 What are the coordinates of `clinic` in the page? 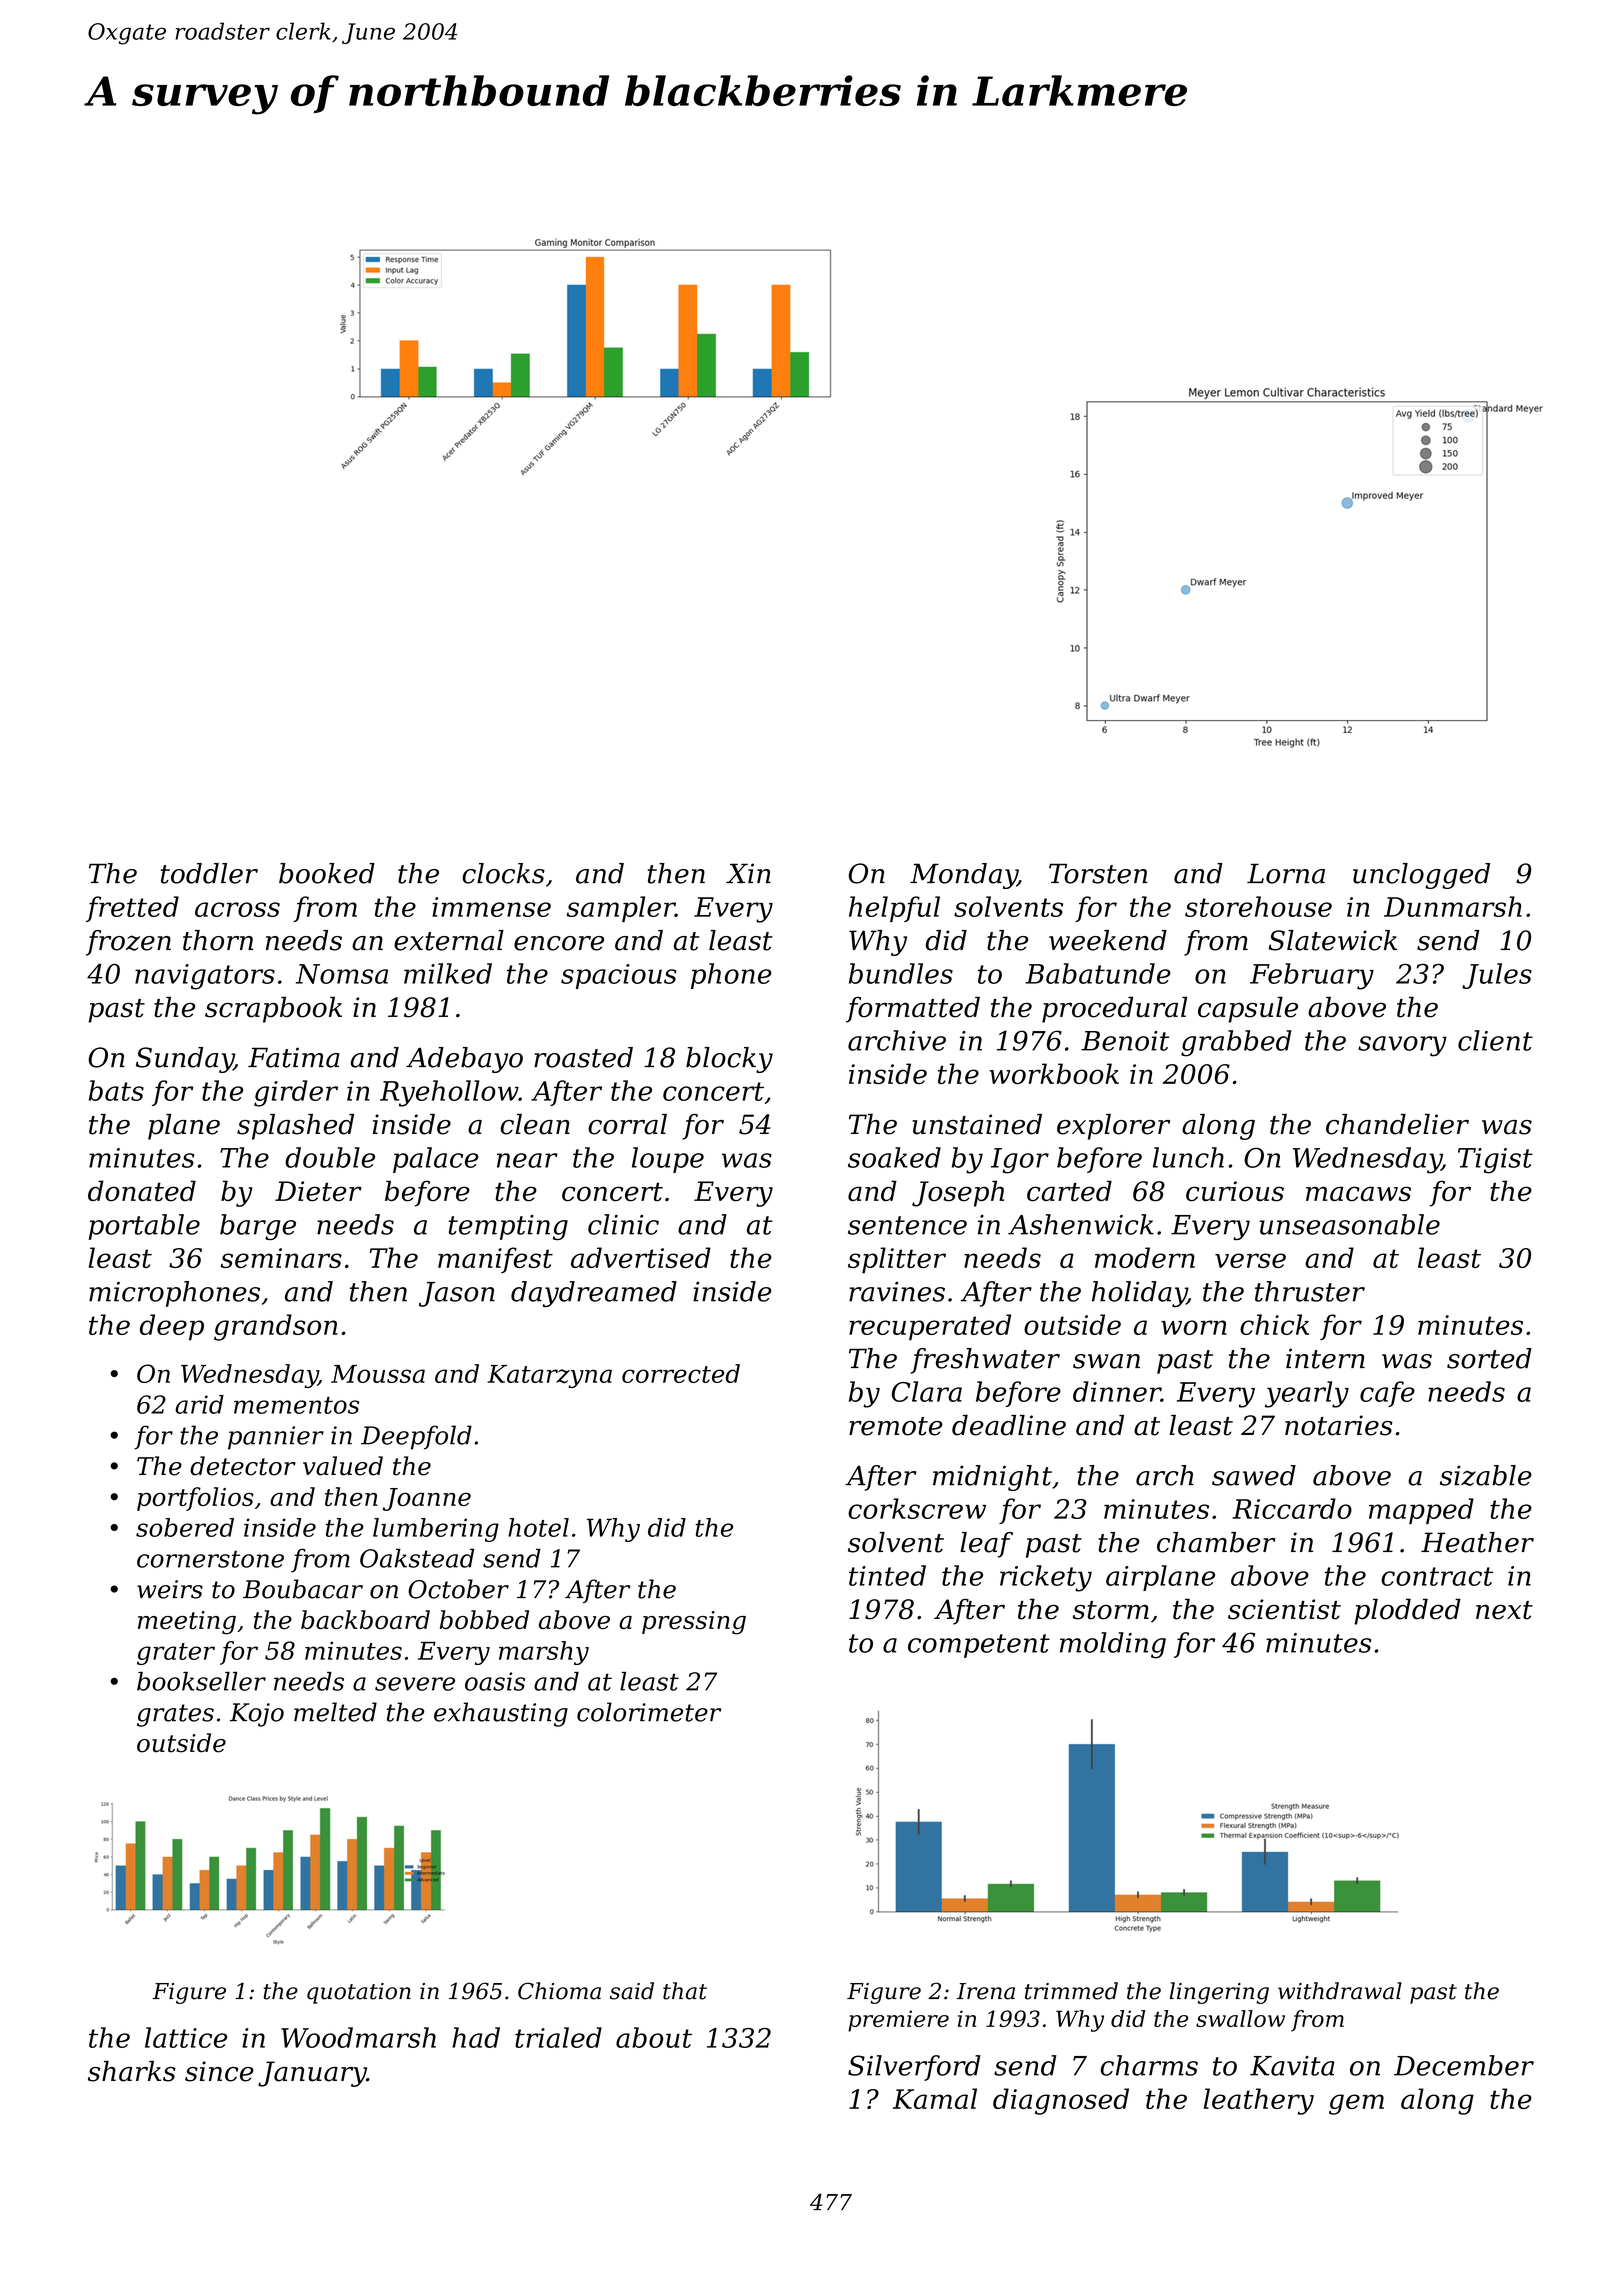 It's located at (623, 1224).
